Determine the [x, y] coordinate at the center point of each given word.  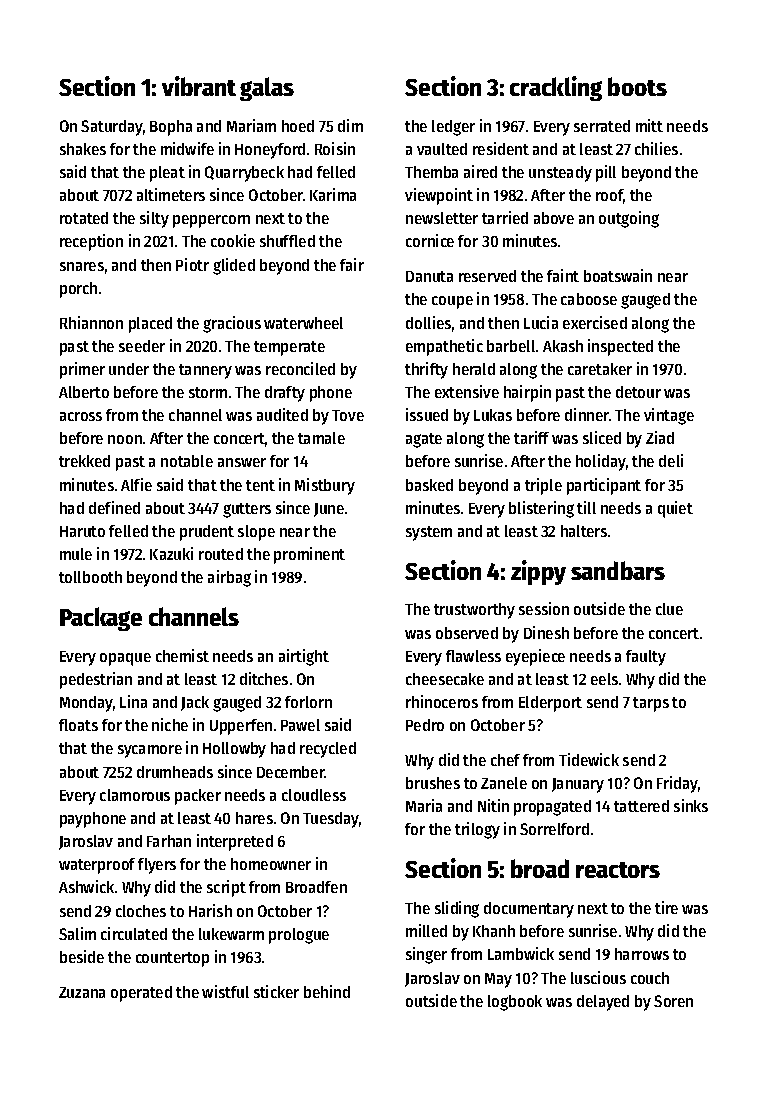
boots [637, 86]
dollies [428, 322]
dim [350, 125]
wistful [225, 991]
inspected [620, 347]
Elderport [550, 704]
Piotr [192, 264]
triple [543, 486]
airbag [229, 578]
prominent [309, 555]
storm [208, 392]
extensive [467, 391]
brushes [433, 783]
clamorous [135, 795]
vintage [669, 416]
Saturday [112, 128]
